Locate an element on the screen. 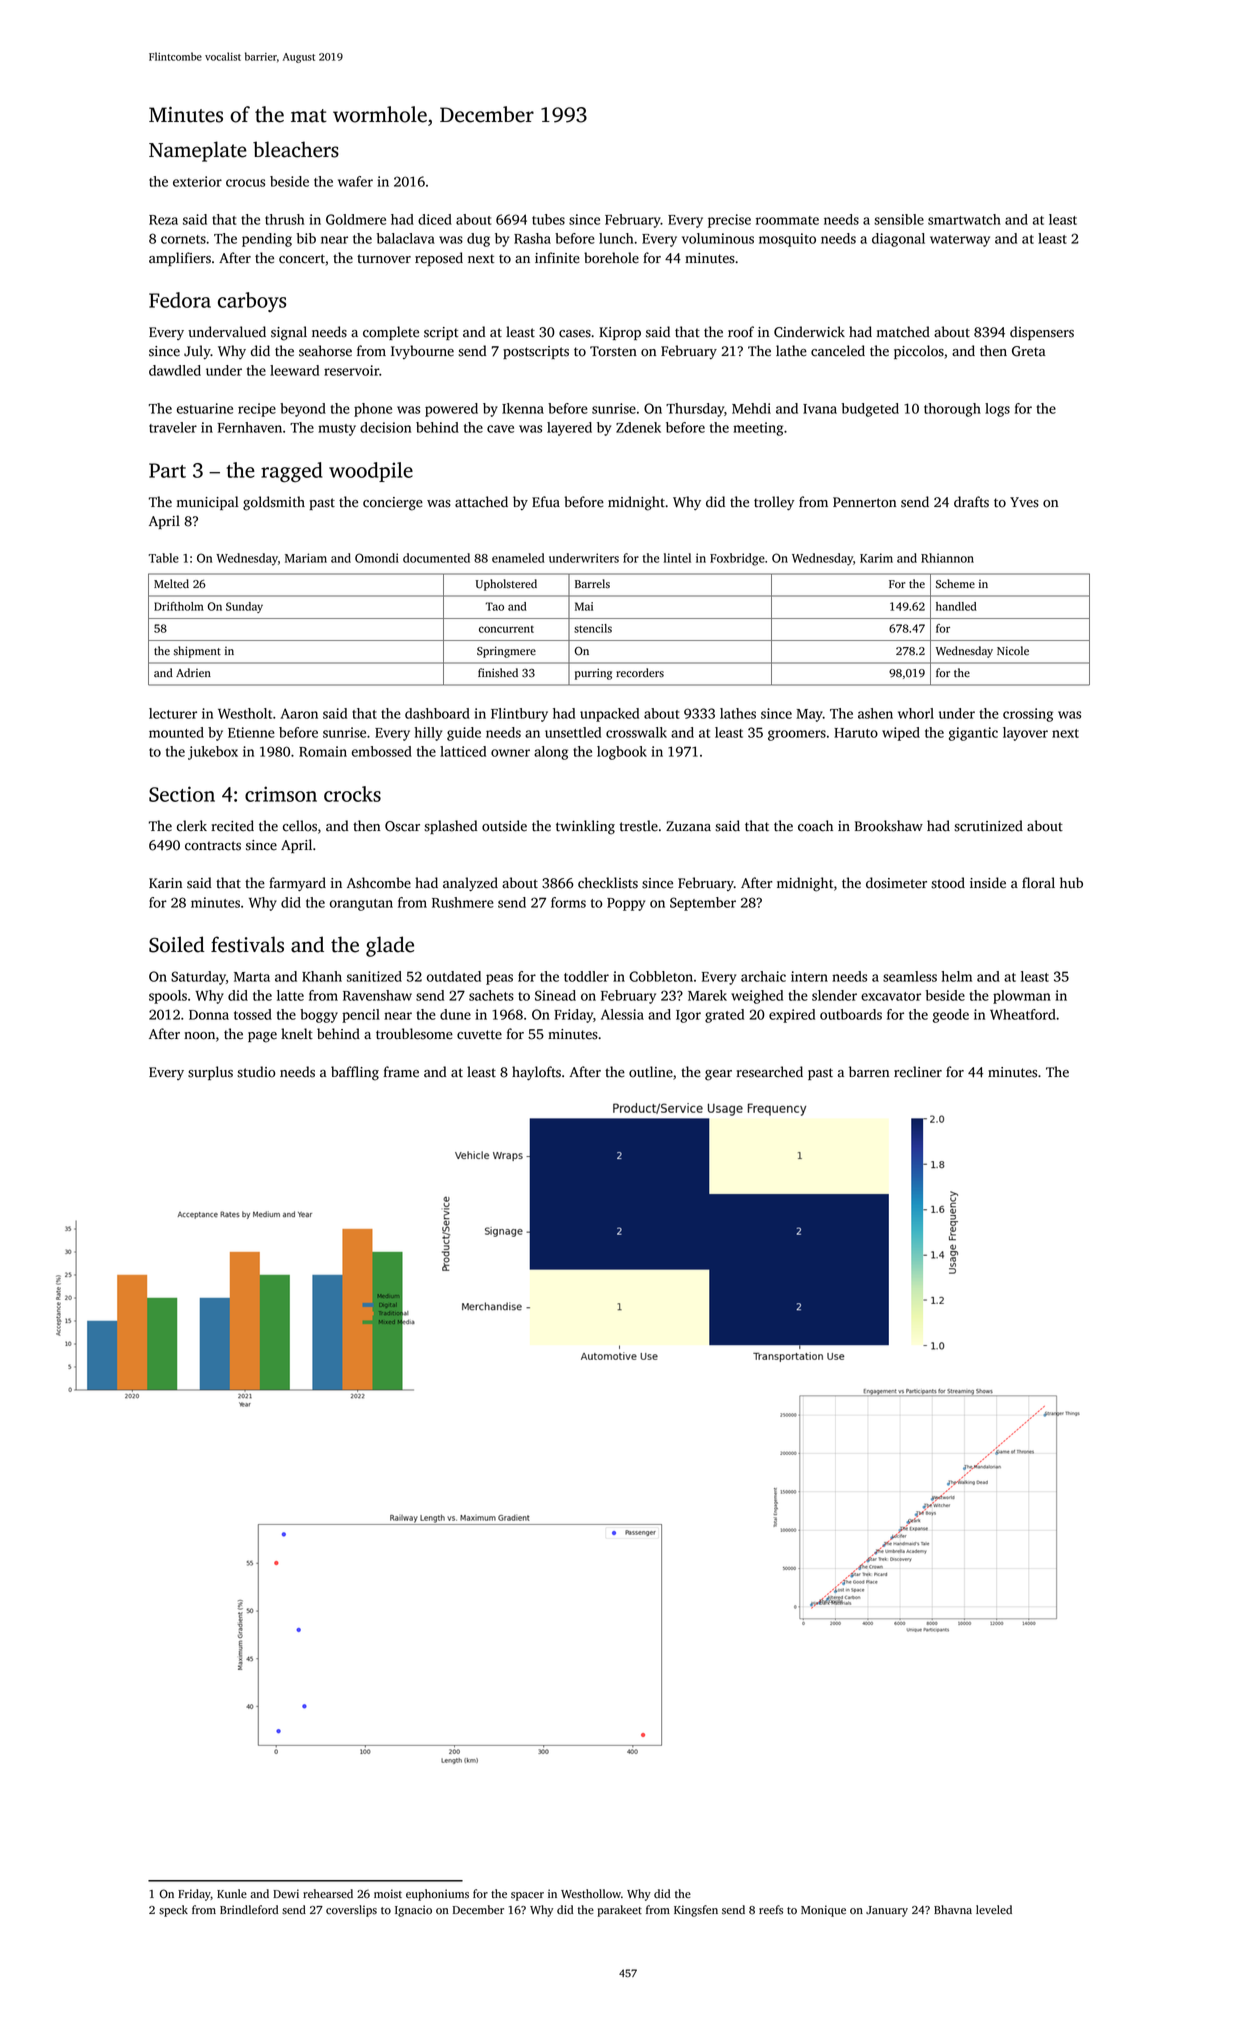  seamless is located at coordinates (910, 976).
